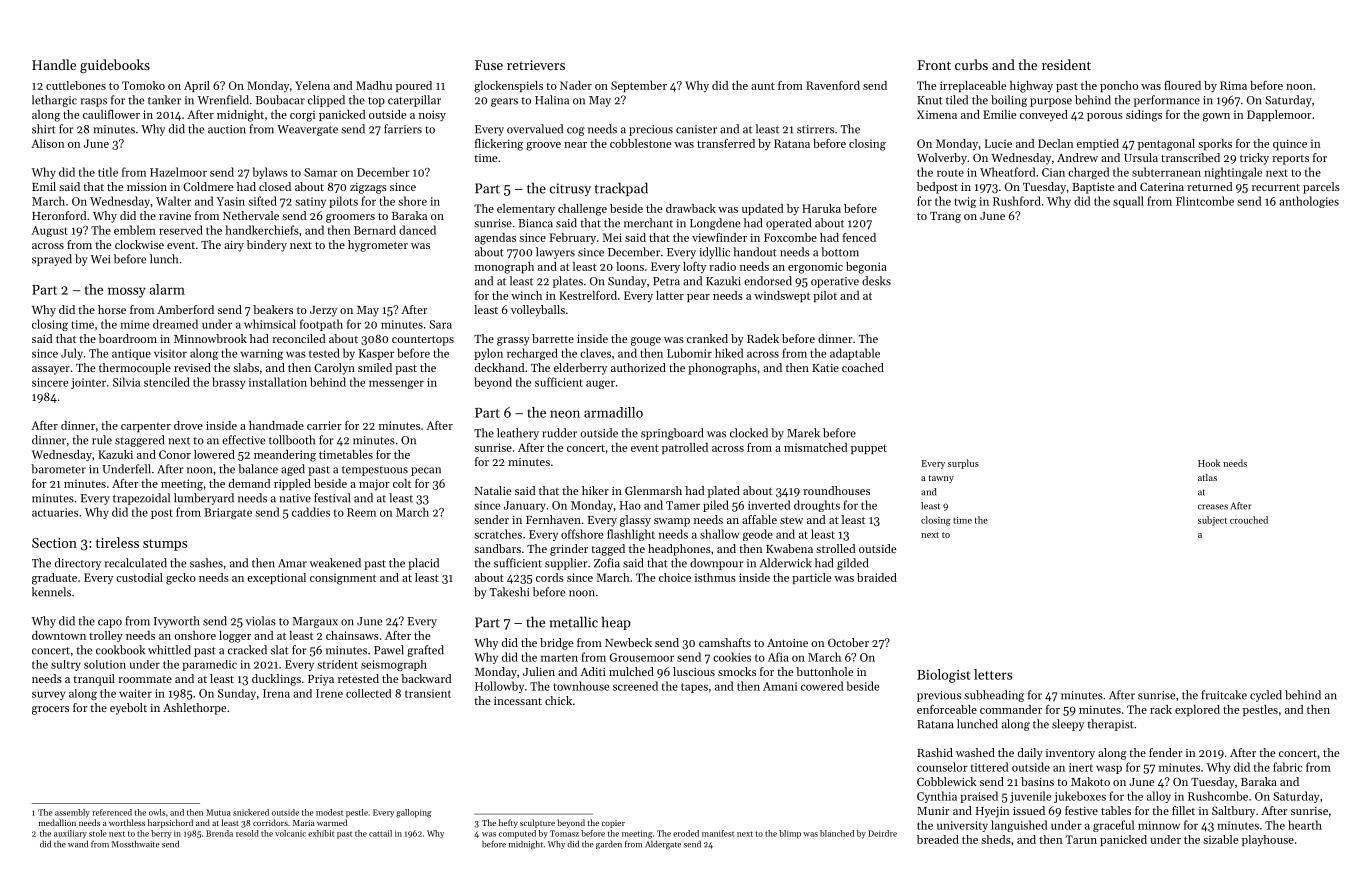 The height and width of the screenshot is (887, 1372). What do you see at coordinates (1209, 463) in the screenshot?
I see `Hook` at bounding box center [1209, 463].
